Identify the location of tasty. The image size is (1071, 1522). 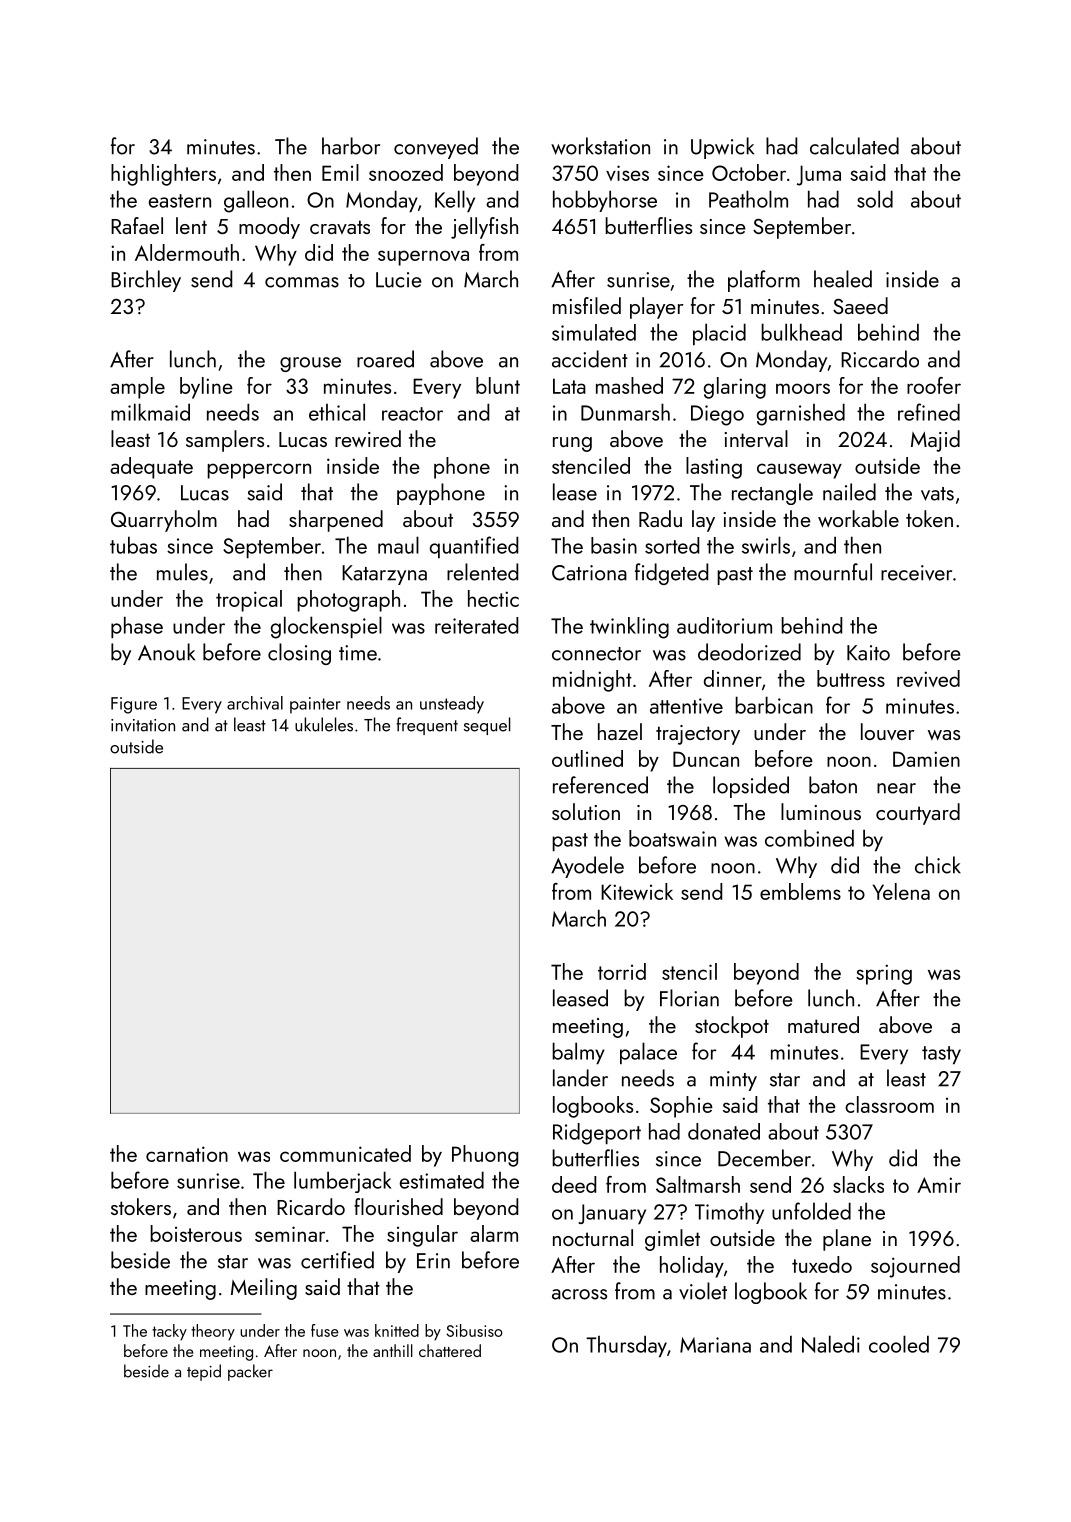
(941, 1055).
